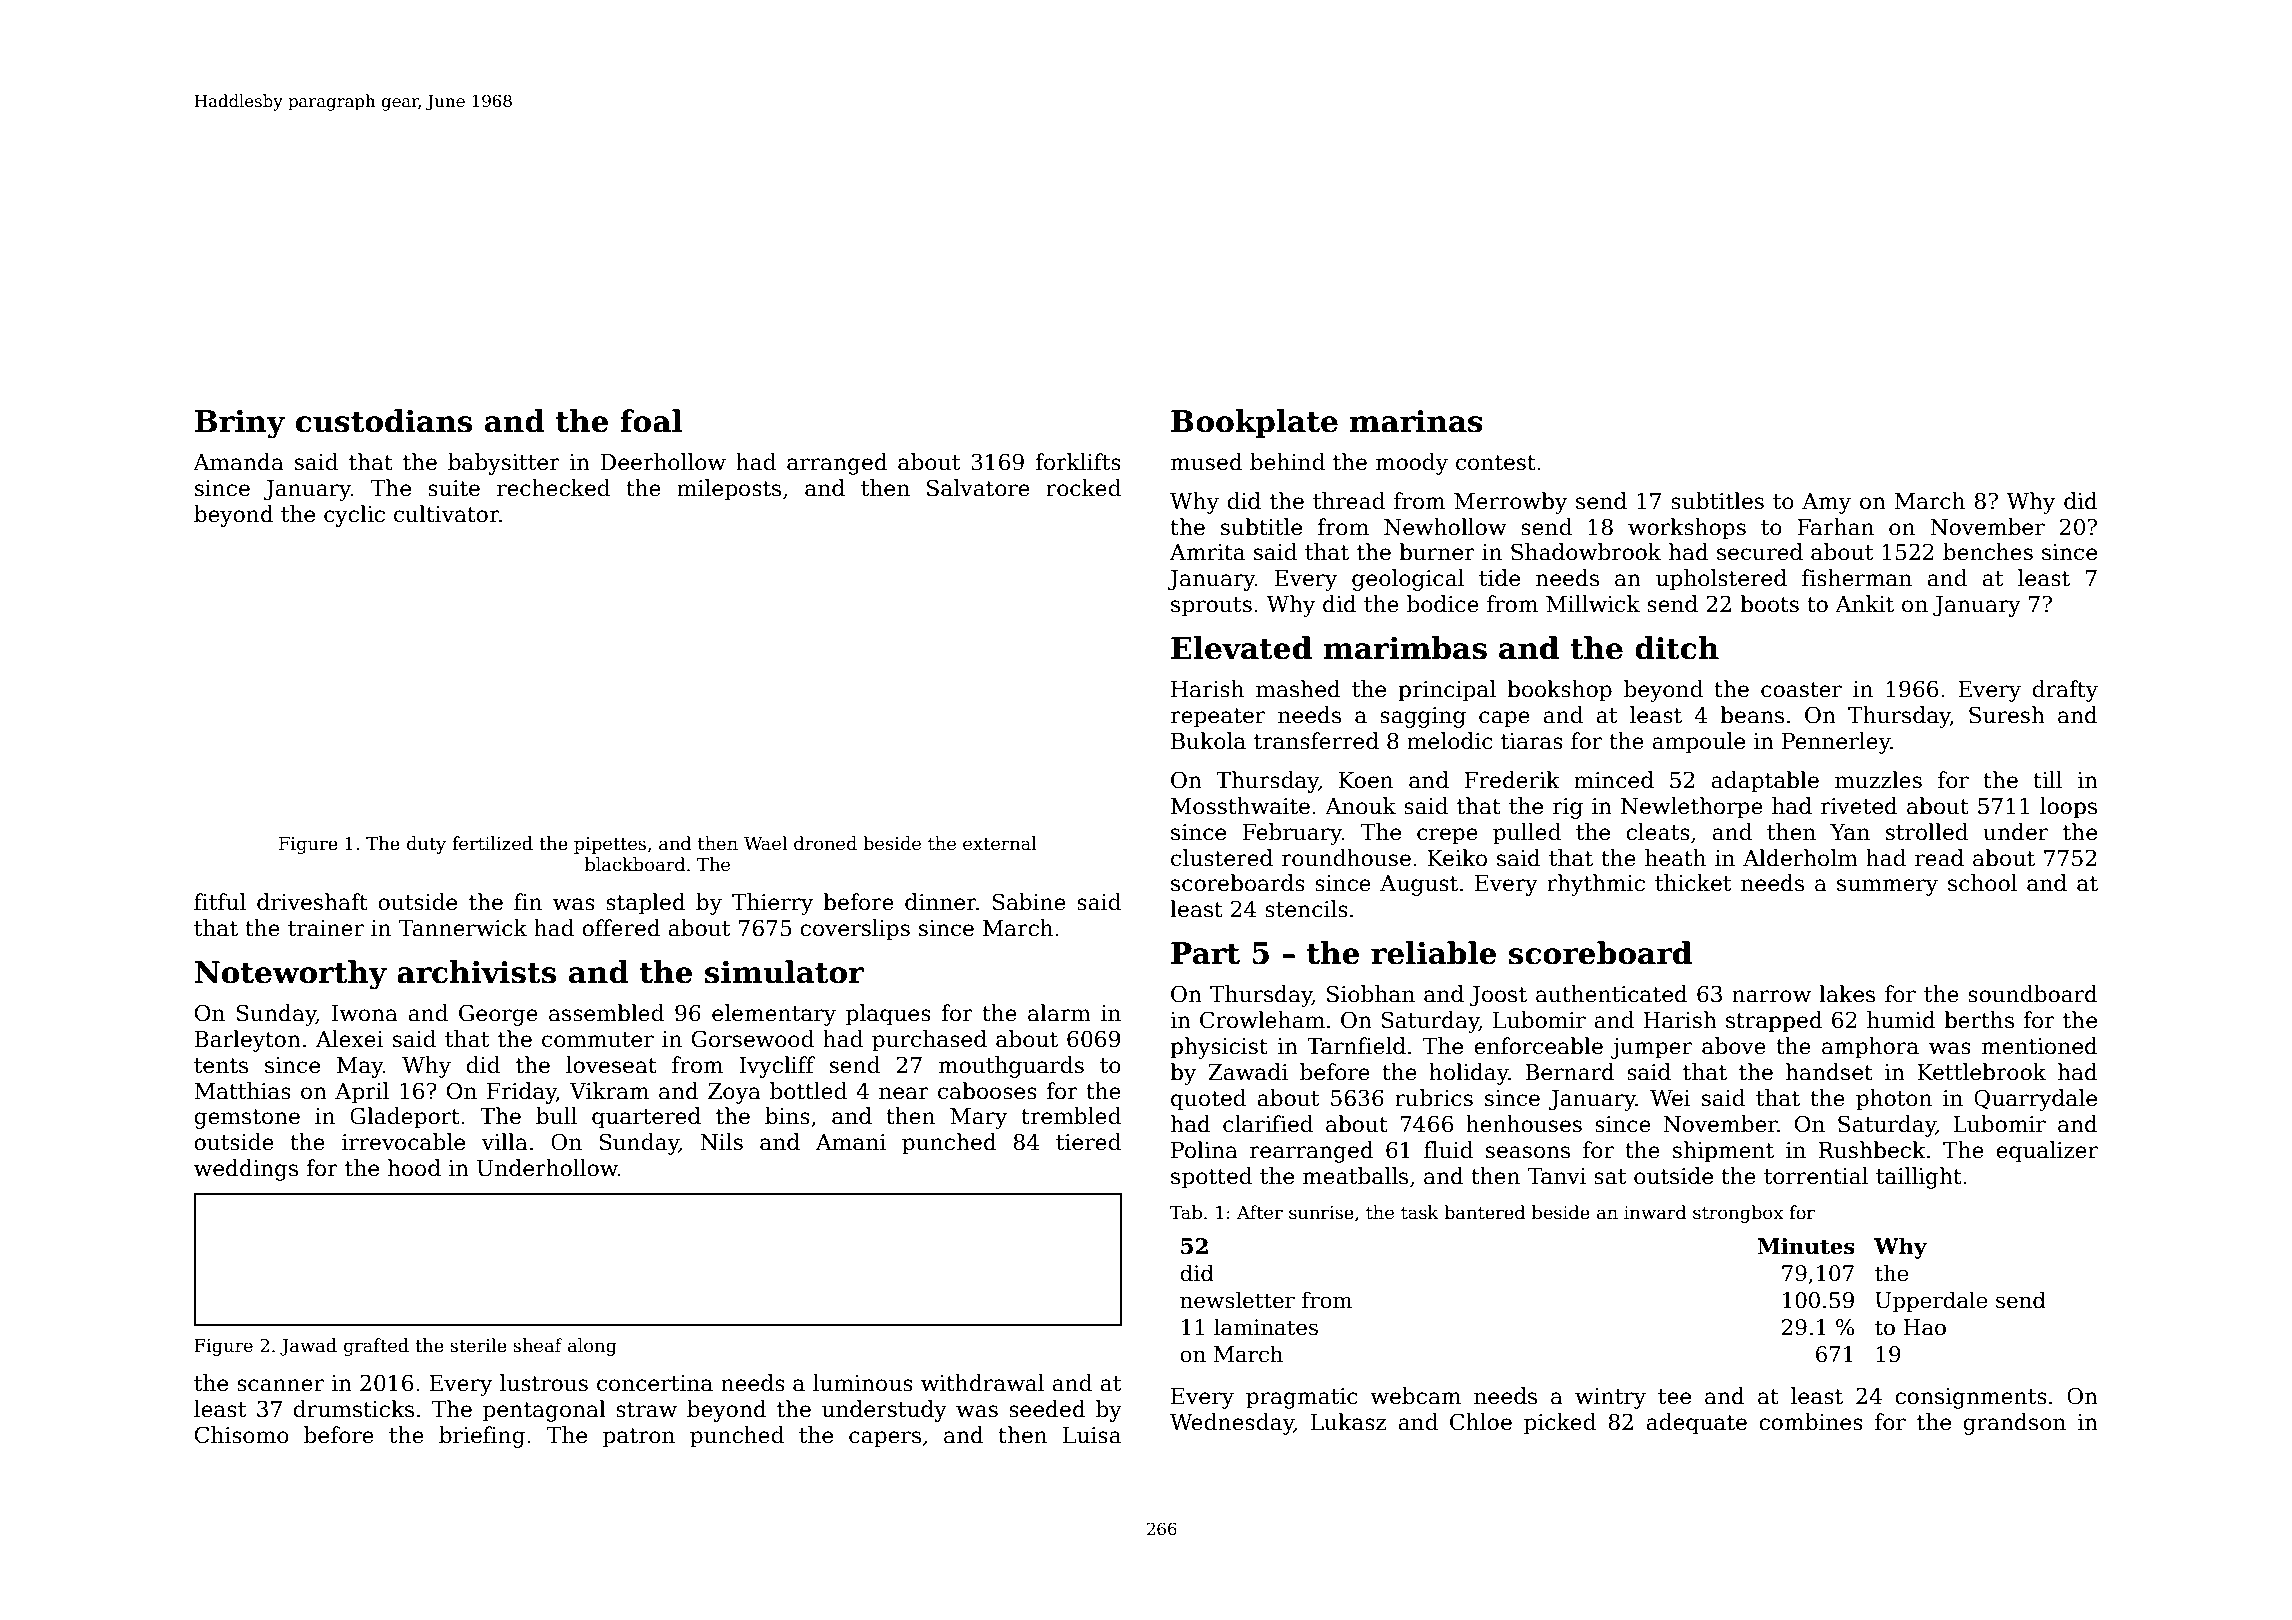 This page has height=1620, width=2292. Describe the element at coordinates (384, 421) in the page. I see `custodians` at that location.
